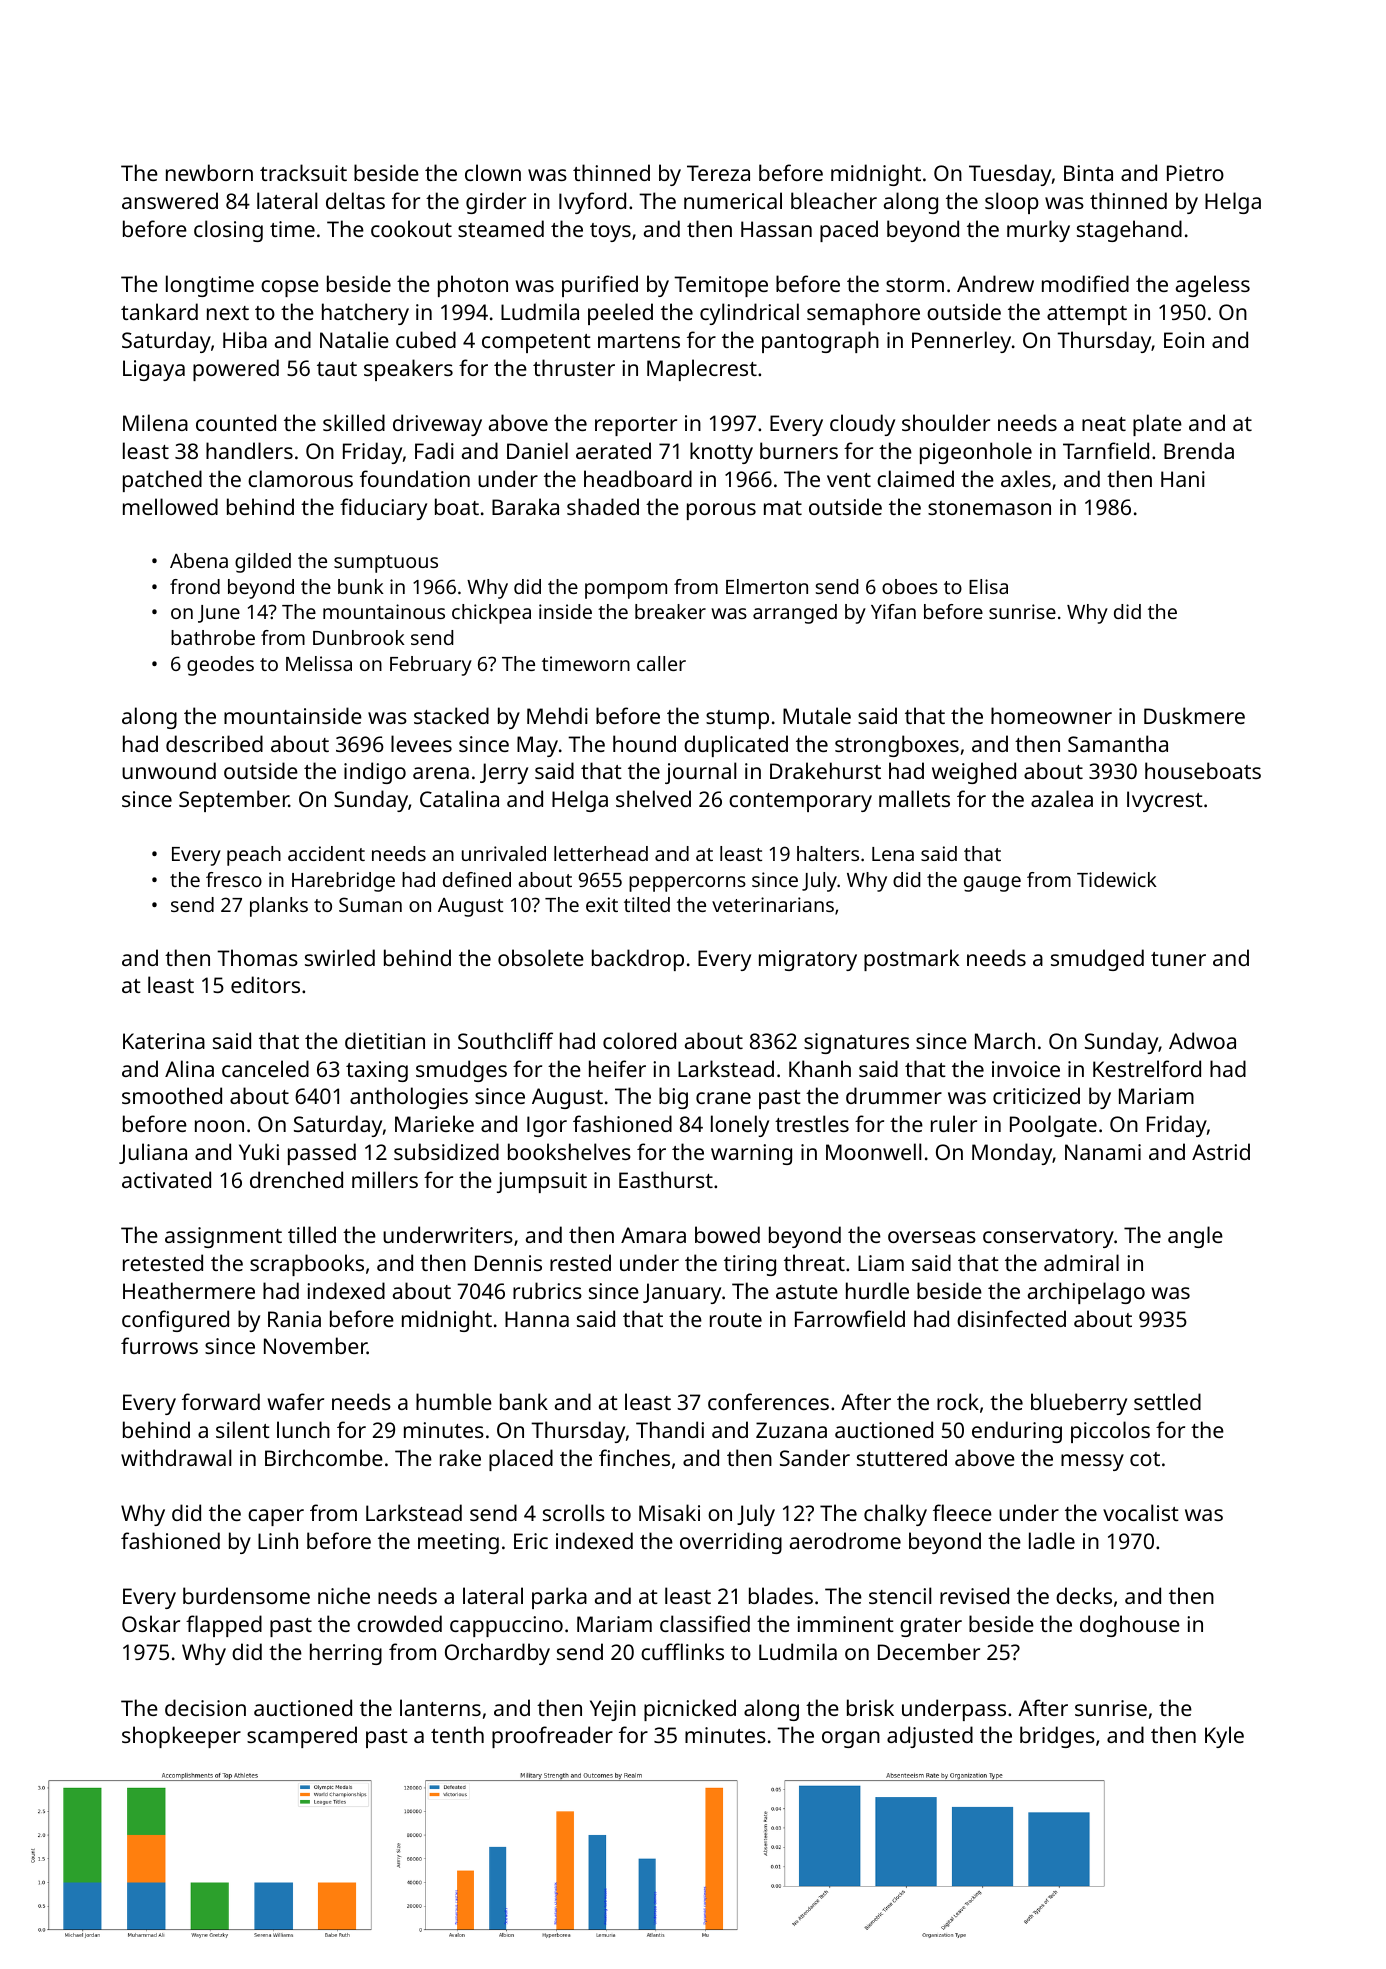 Image resolution: width=1386 pixels, height=1969 pixels. What do you see at coordinates (170, 506) in the document?
I see `mellowed` at bounding box center [170, 506].
